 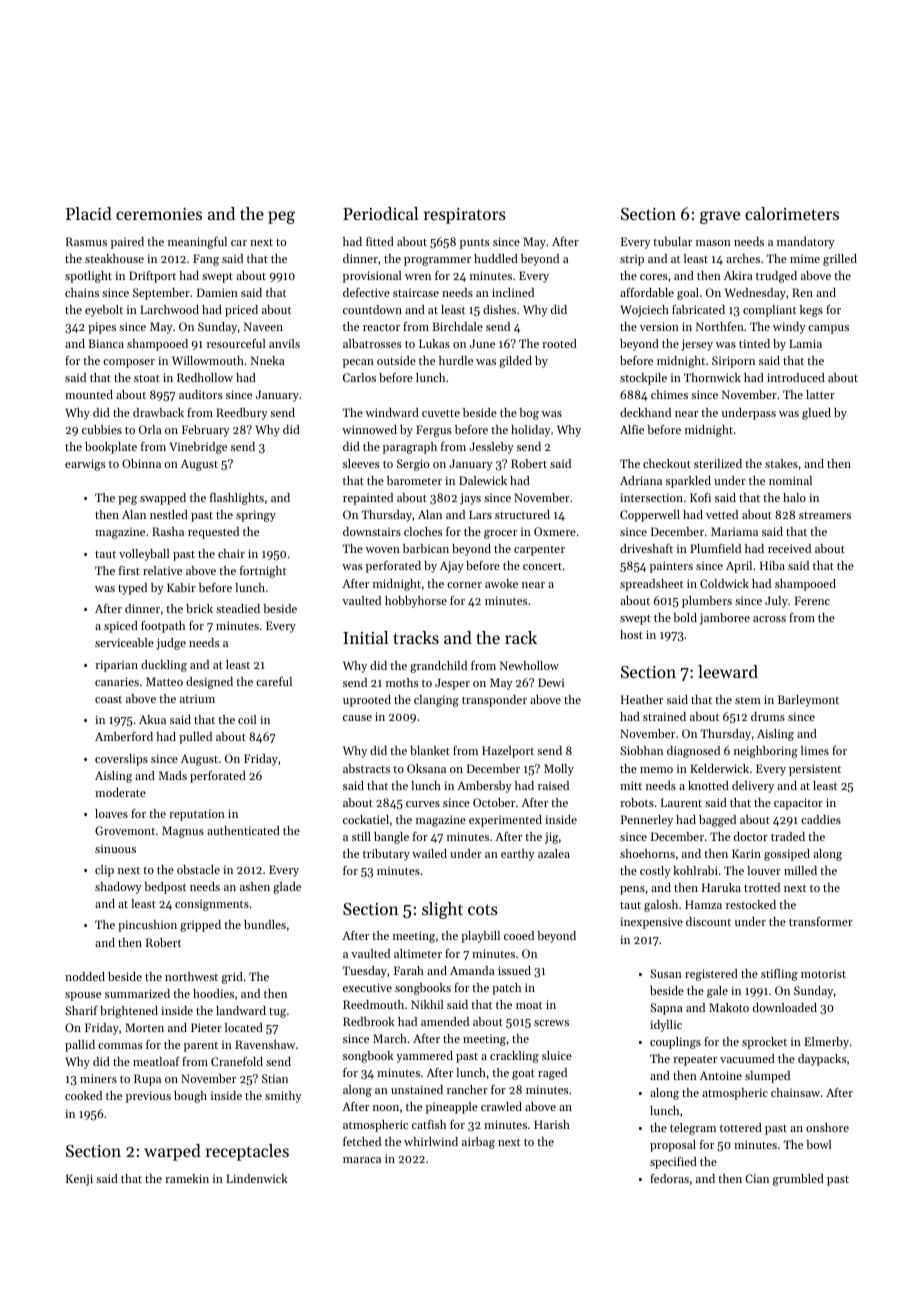 I want to click on gilded, so click(x=515, y=362).
